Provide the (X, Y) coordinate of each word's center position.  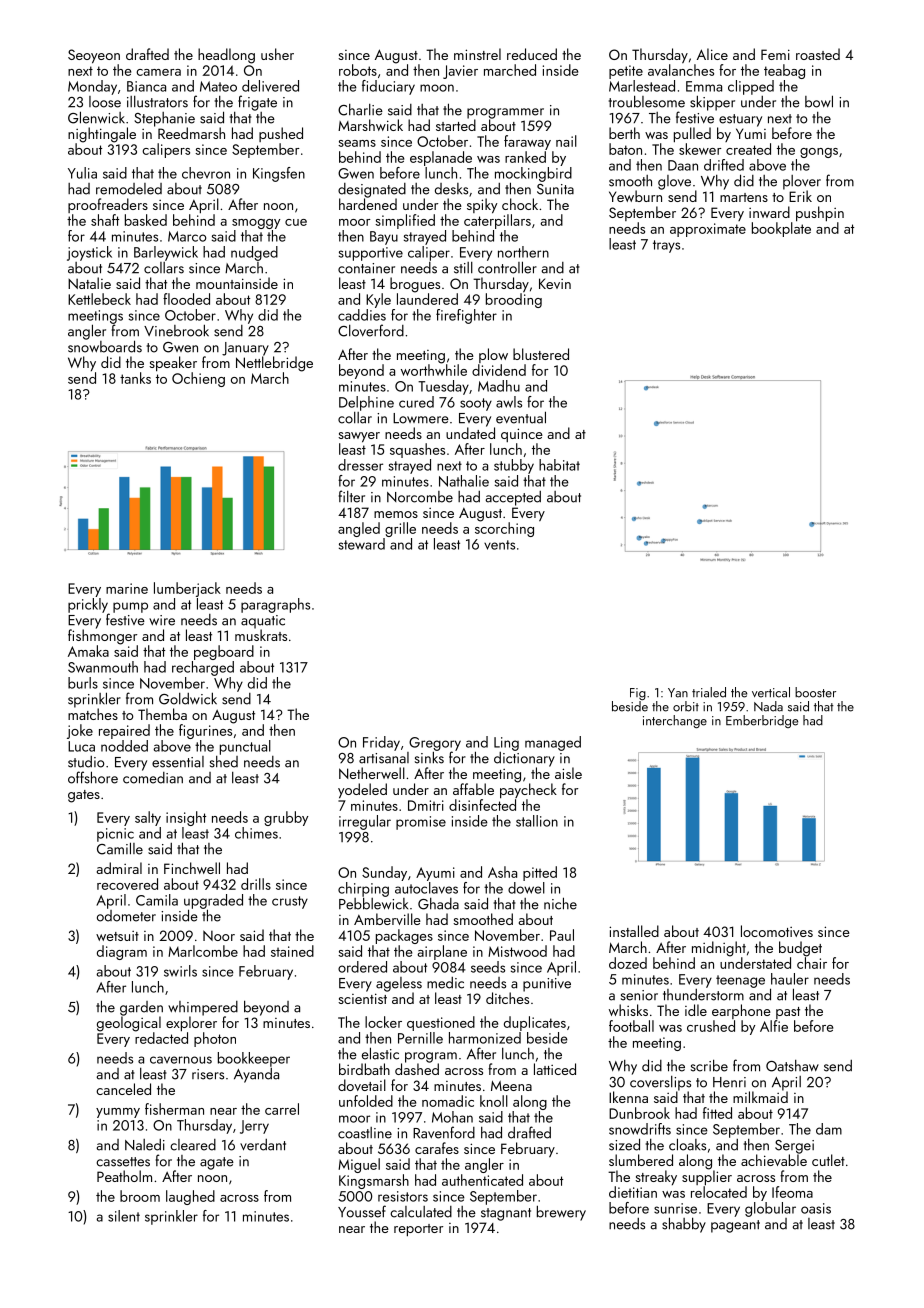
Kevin (555, 283)
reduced (532, 54)
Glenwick (96, 117)
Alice (712, 54)
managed (553, 743)
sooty (476, 404)
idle (696, 1010)
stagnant (506, 1214)
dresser (360, 465)
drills (256, 884)
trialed (709, 692)
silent (124, 1216)
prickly (88, 605)
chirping (363, 889)
